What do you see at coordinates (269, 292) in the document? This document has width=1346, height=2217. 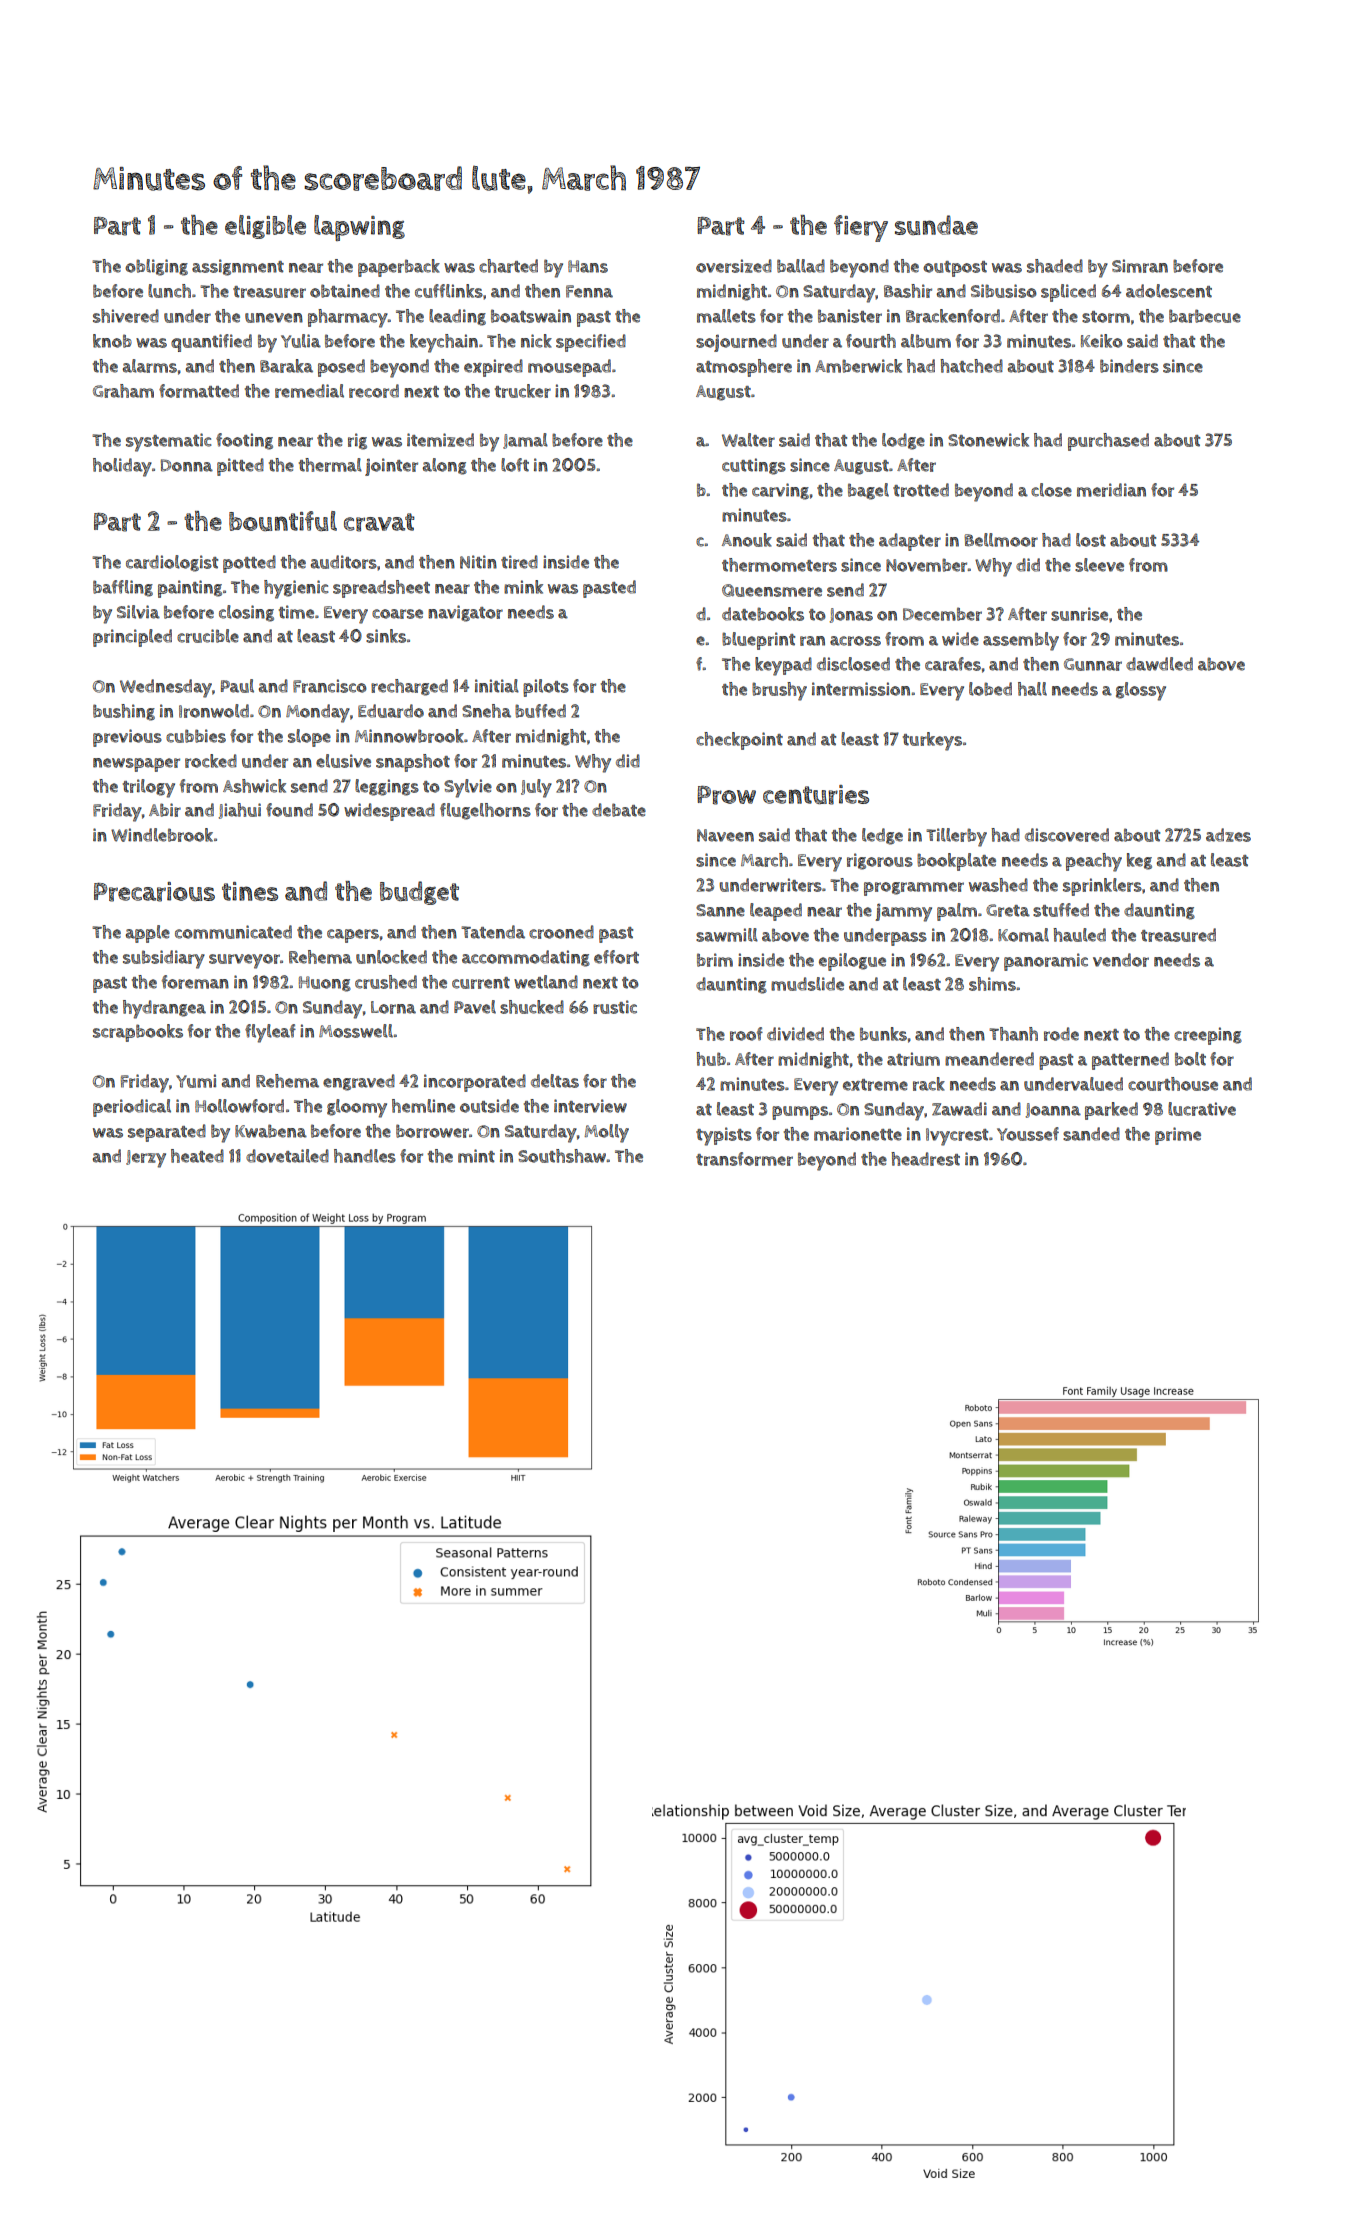 I see `treasurer` at bounding box center [269, 292].
